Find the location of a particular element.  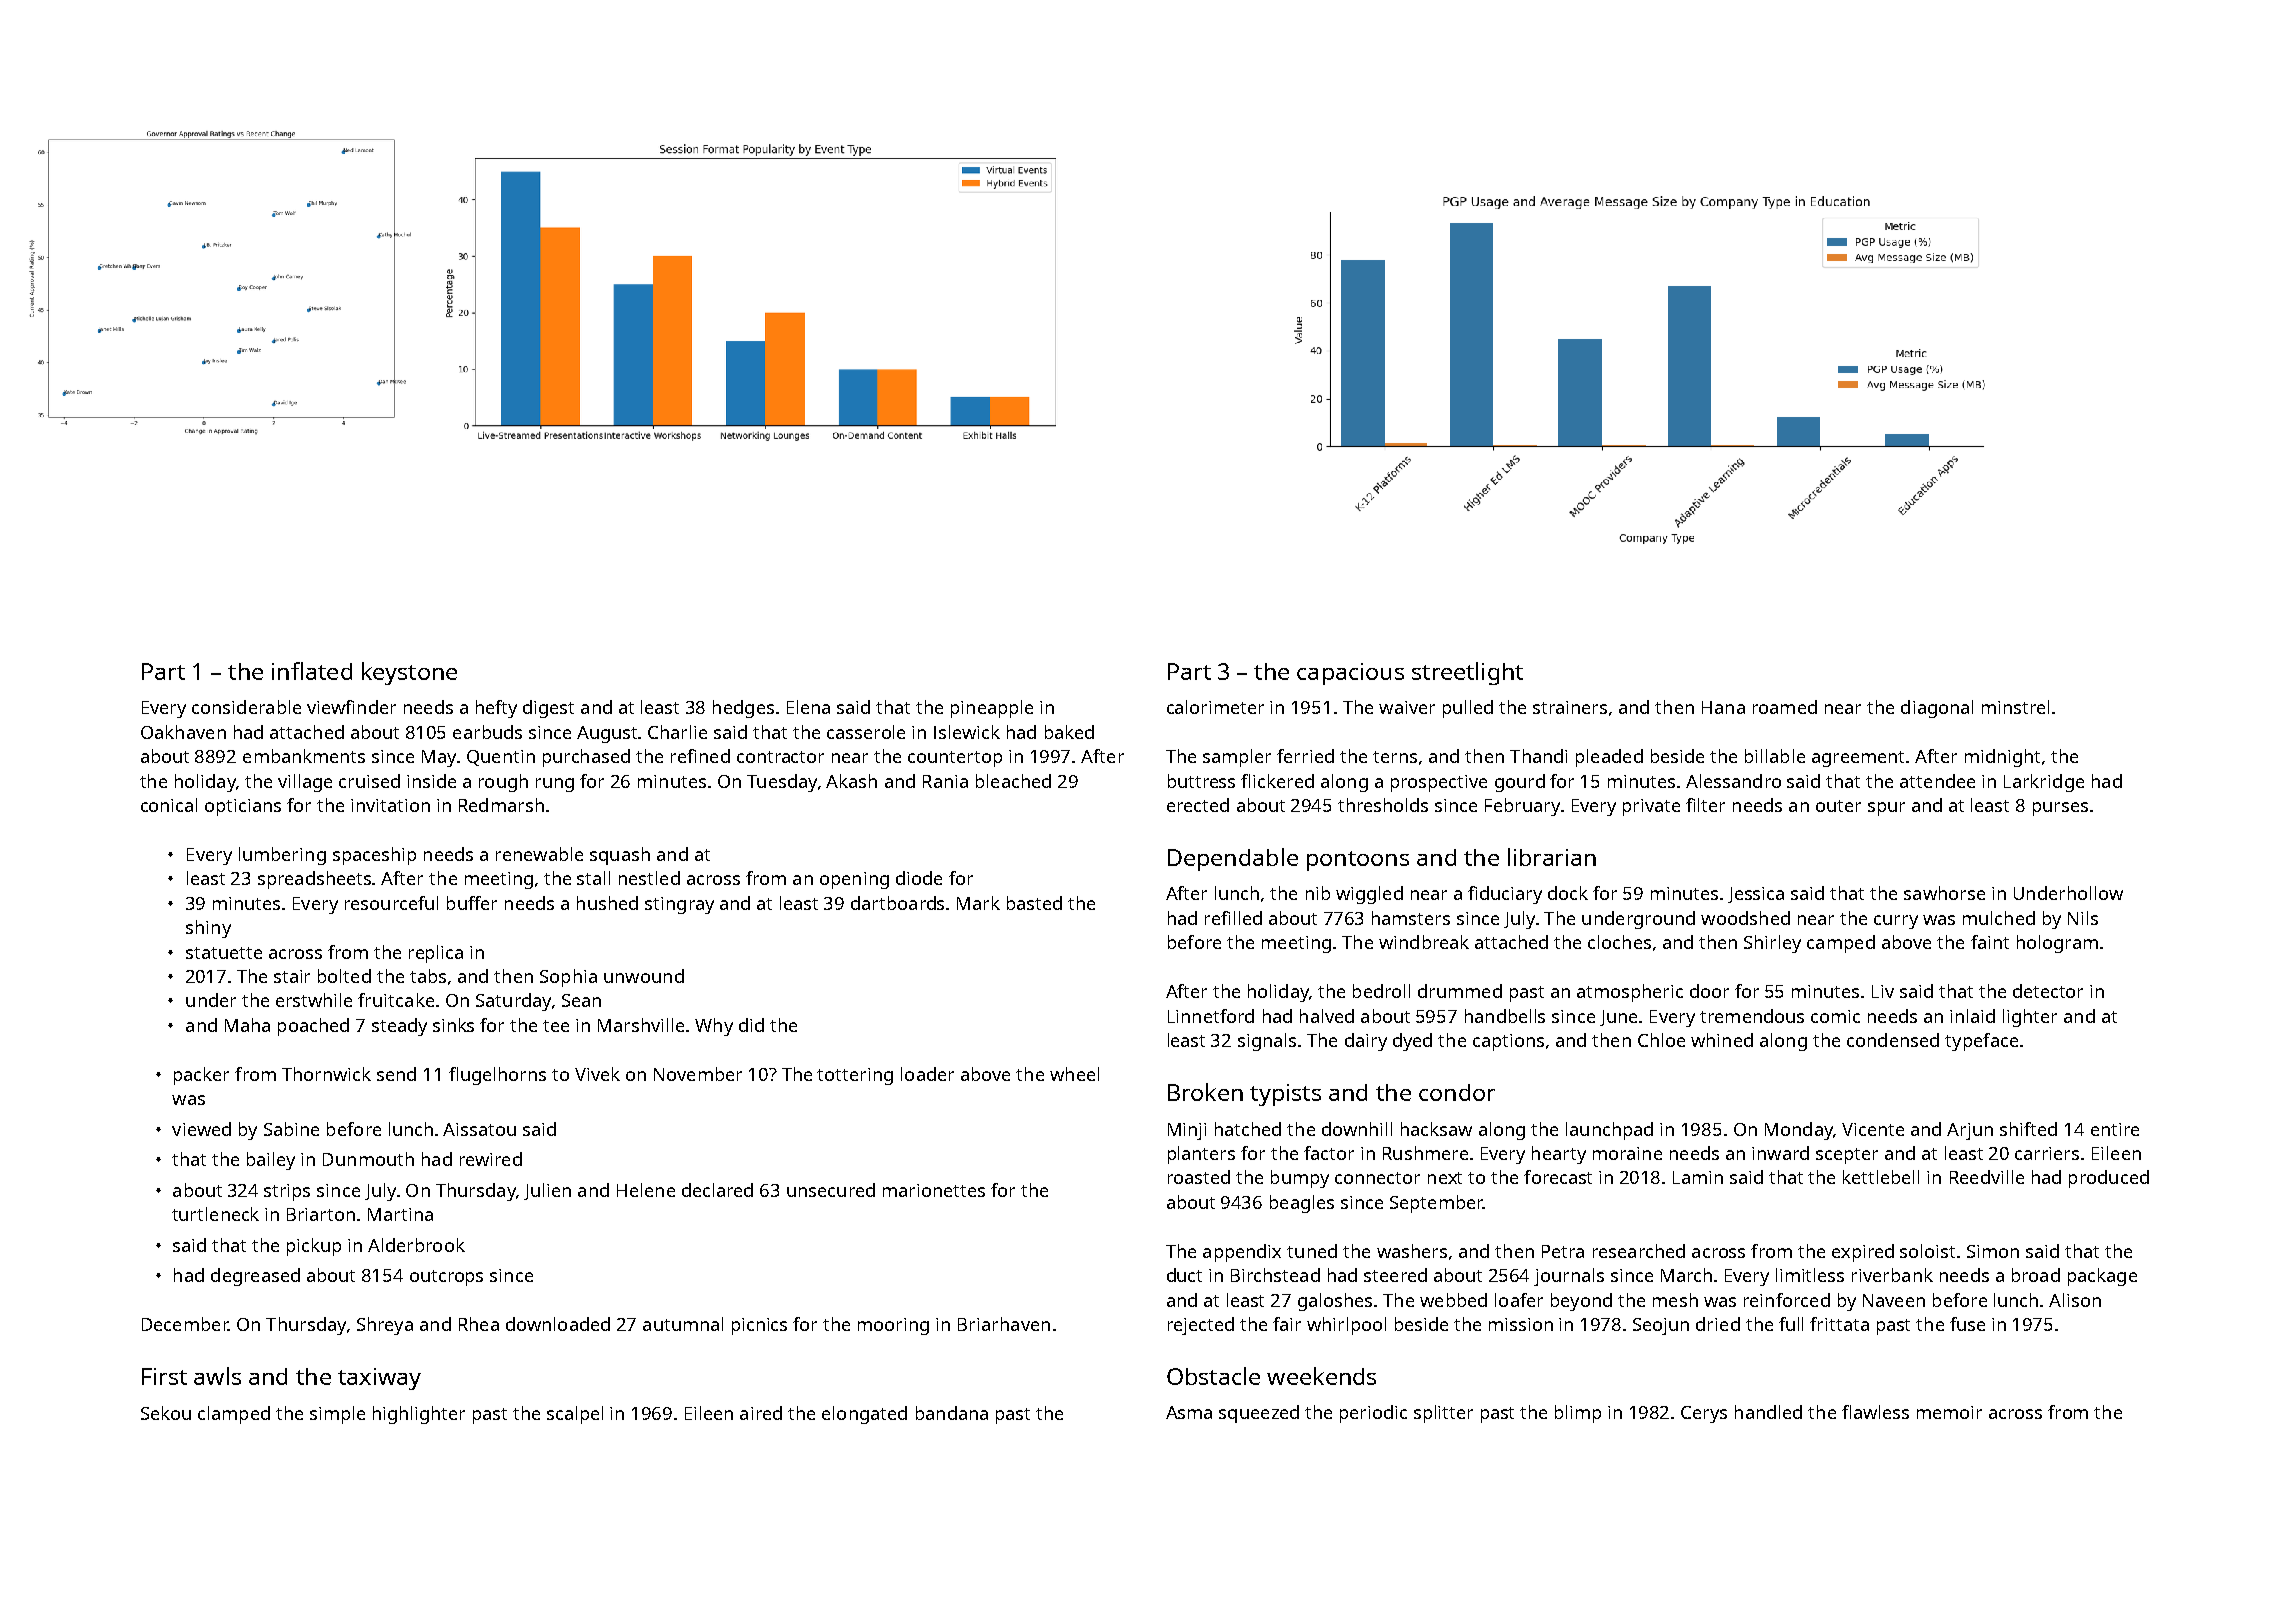

memoir is located at coordinates (1949, 1412).
